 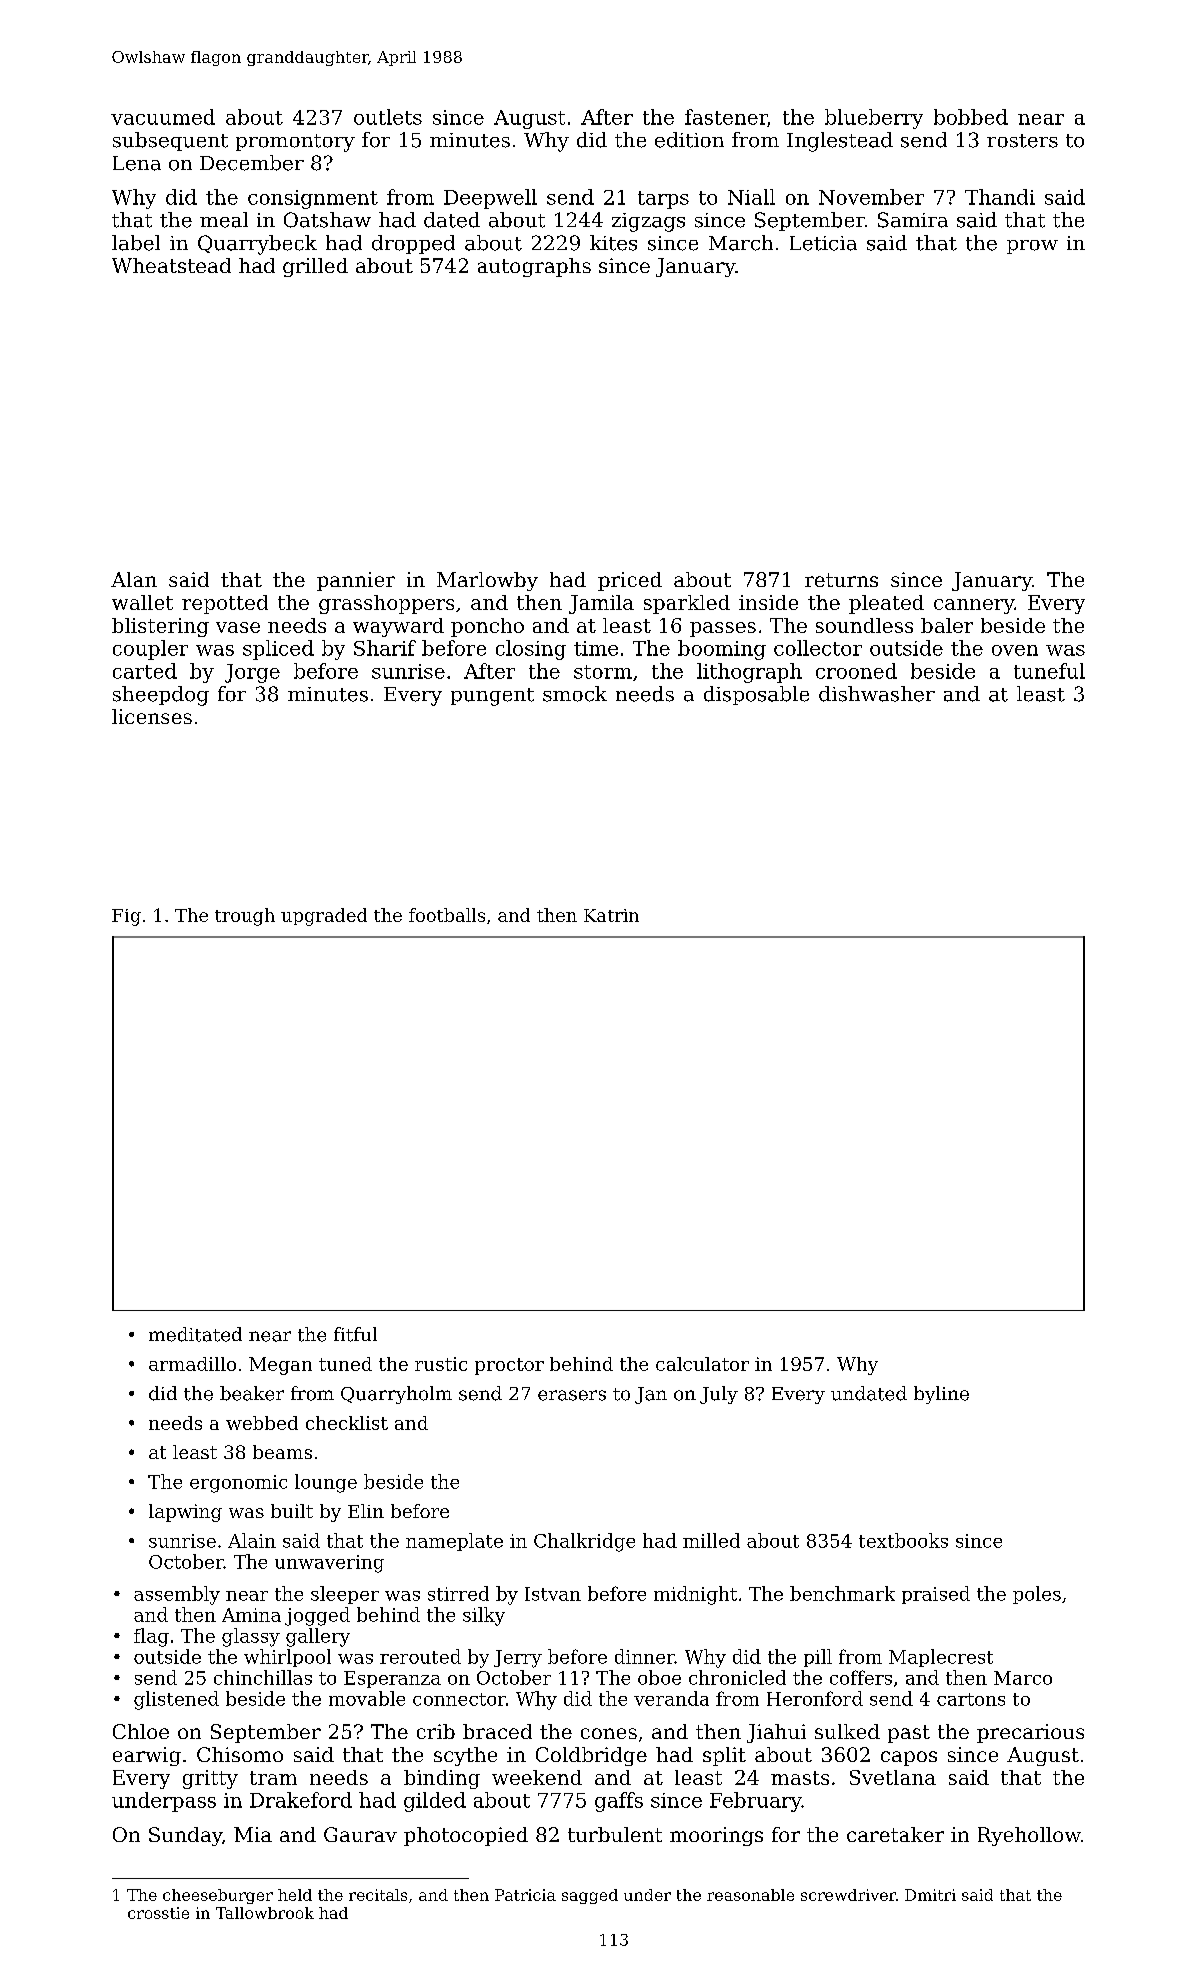 What do you see at coordinates (702, 1364) in the page?
I see `calculator` at bounding box center [702, 1364].
